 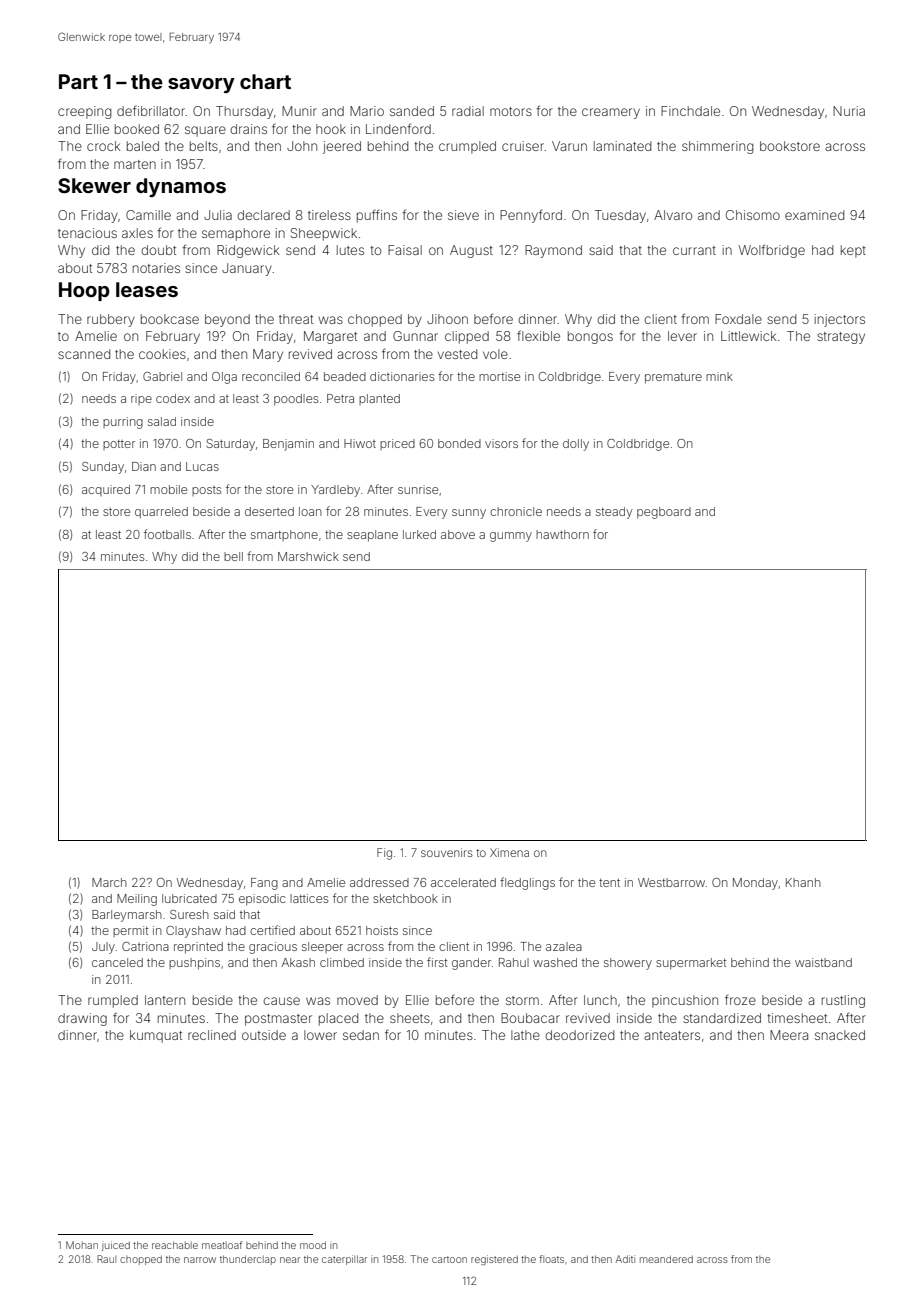 What do you see at coordinates (379, 882) in the screenshot?
I see `addressed` at bounding box center [379, 882].
